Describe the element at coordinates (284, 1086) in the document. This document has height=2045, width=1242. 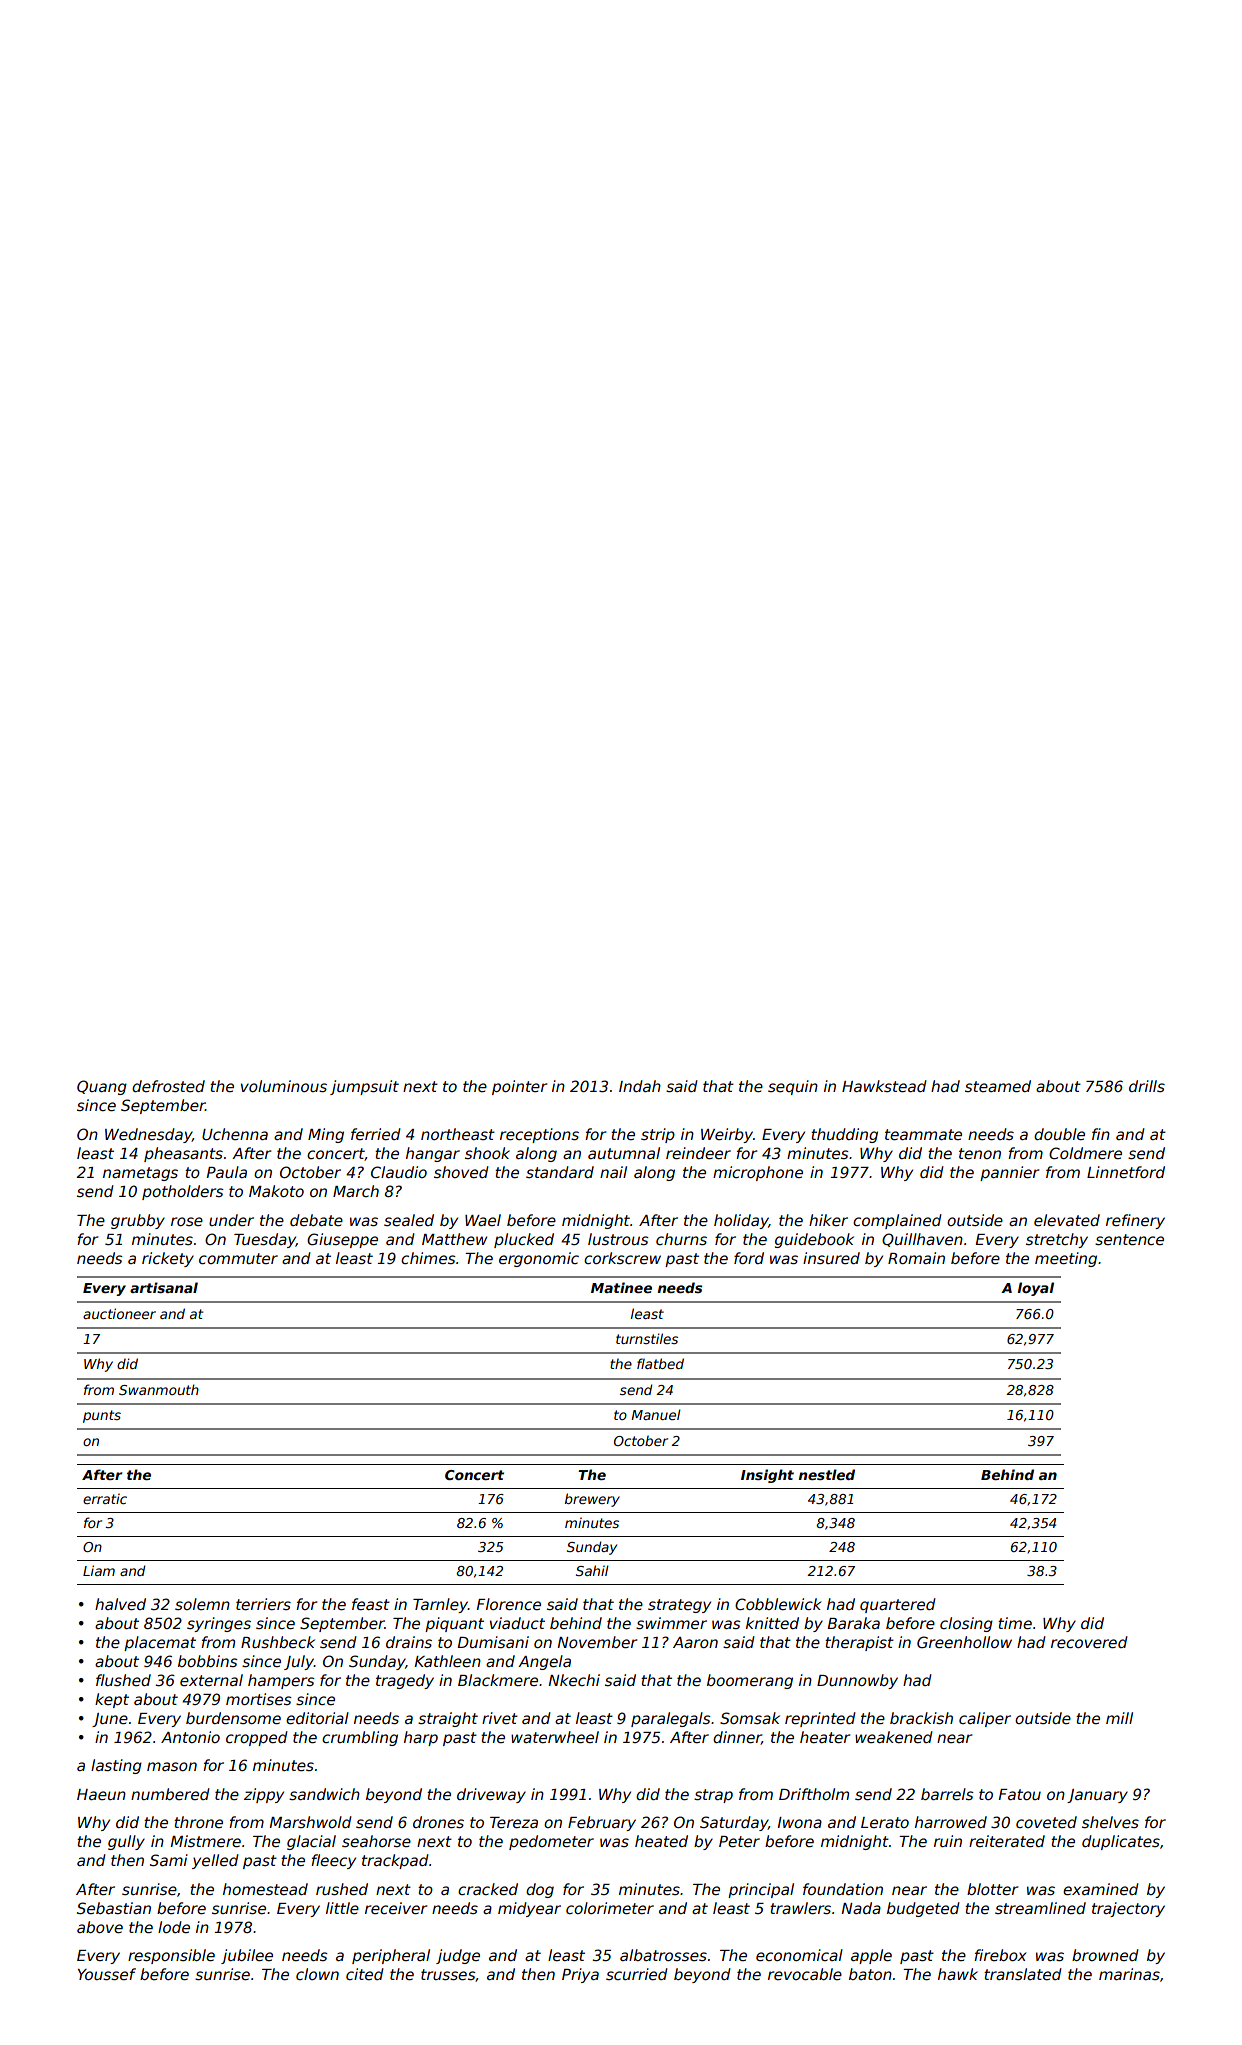
I see `voluminous` at that location.
